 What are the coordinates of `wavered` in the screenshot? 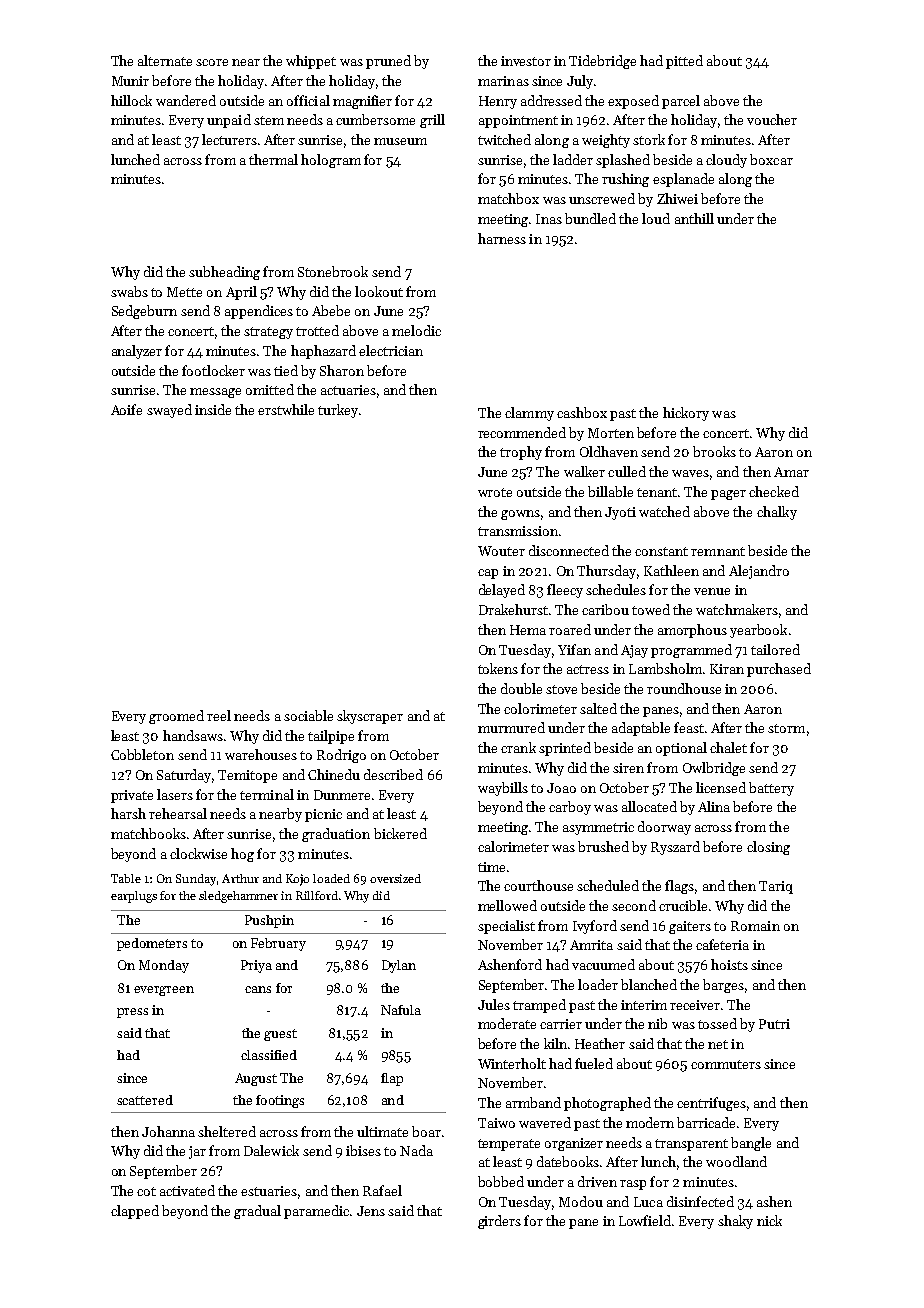 It's located at (545, 1122).
